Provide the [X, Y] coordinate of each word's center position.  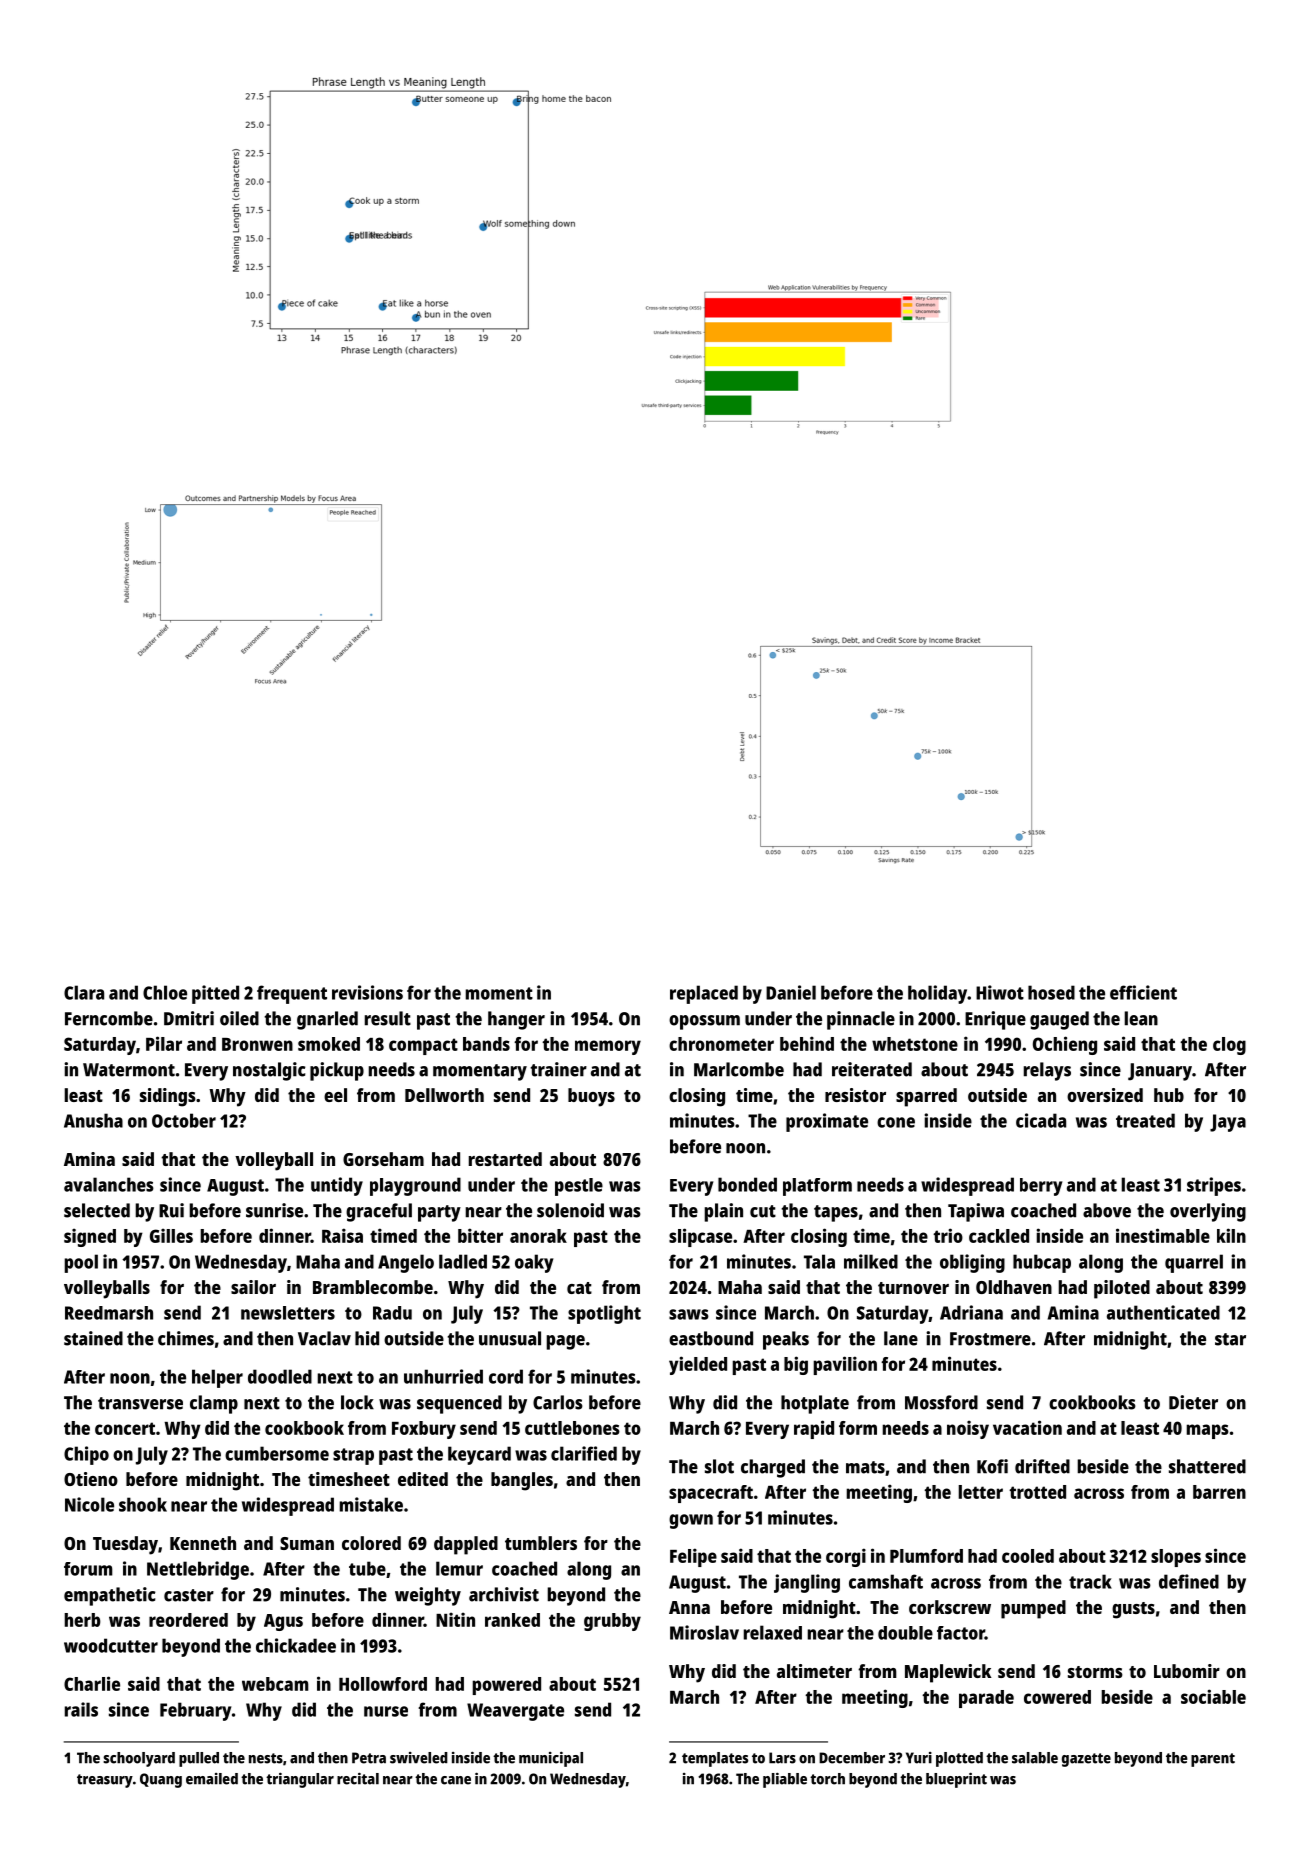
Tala [819, 1261]
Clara [84, 992]
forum [88, 1569]
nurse [386, 1711]
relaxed [773, 1632]
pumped [1033, 1609]
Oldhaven [1014, 1287]
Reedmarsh [109, 1313]
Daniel [791, 992]
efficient [1143, 992]
